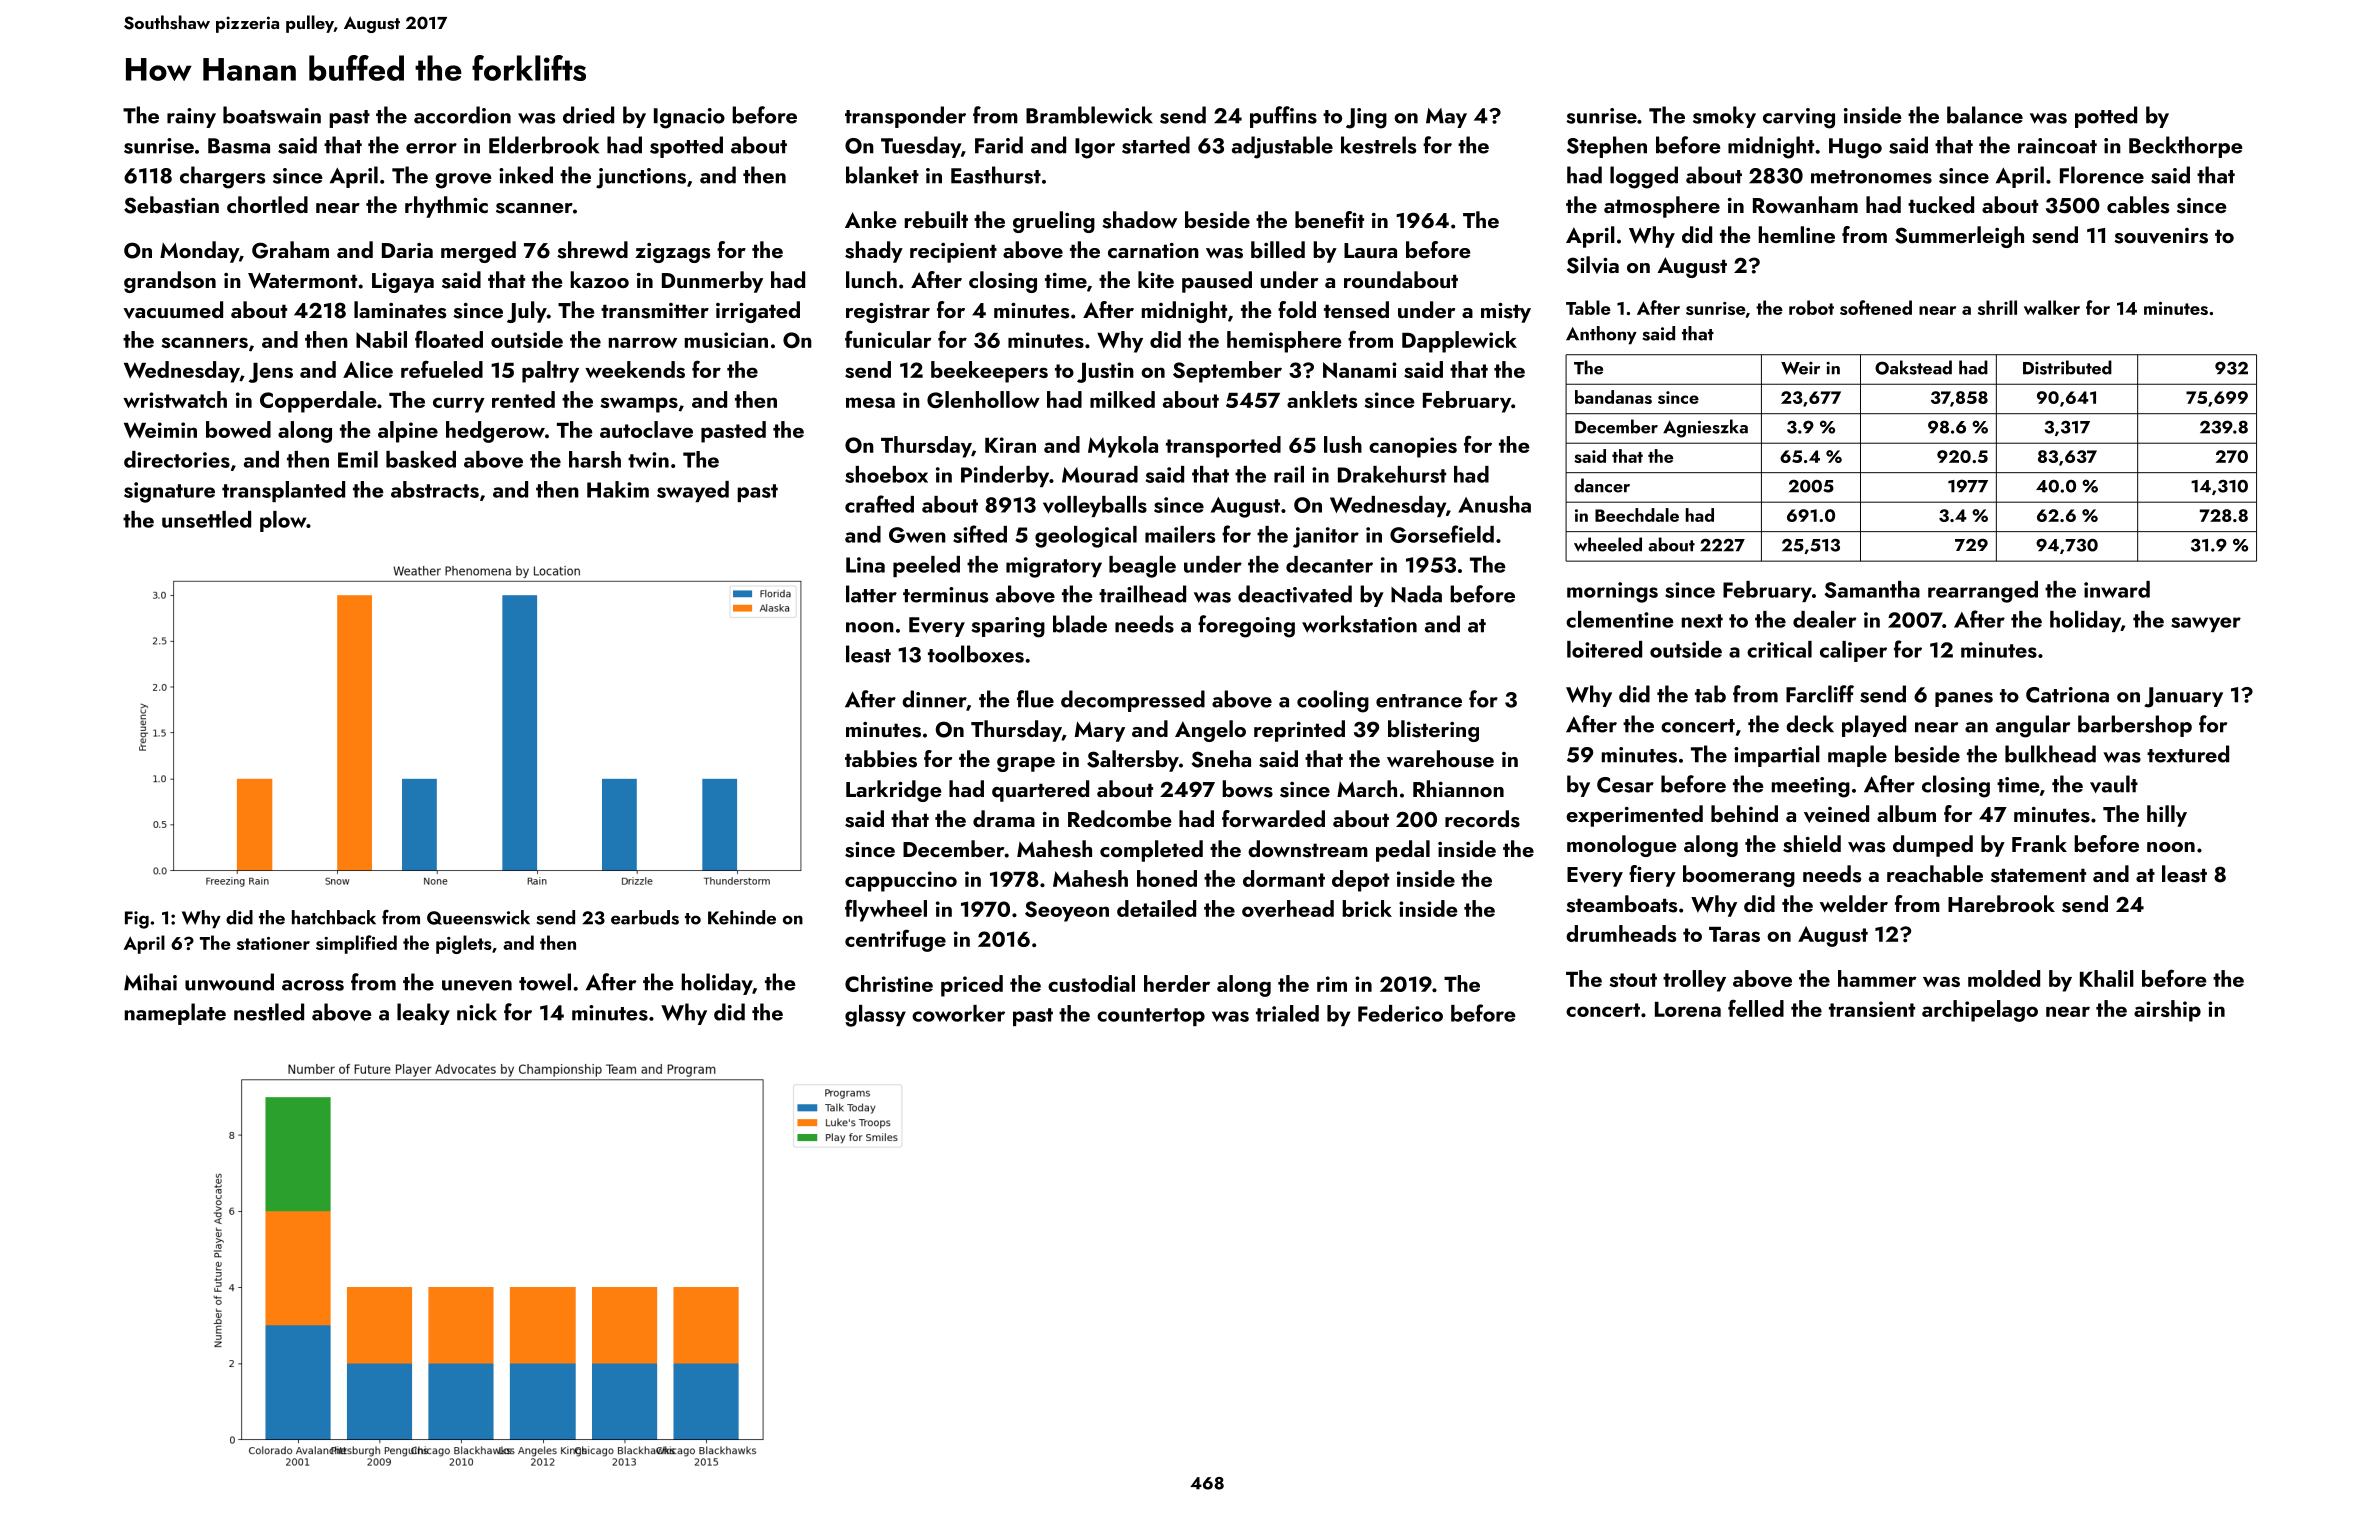 Image resolution: width=2380 pixels, height=1540 pixels. I want to click on vault, so click(2114, 784).
